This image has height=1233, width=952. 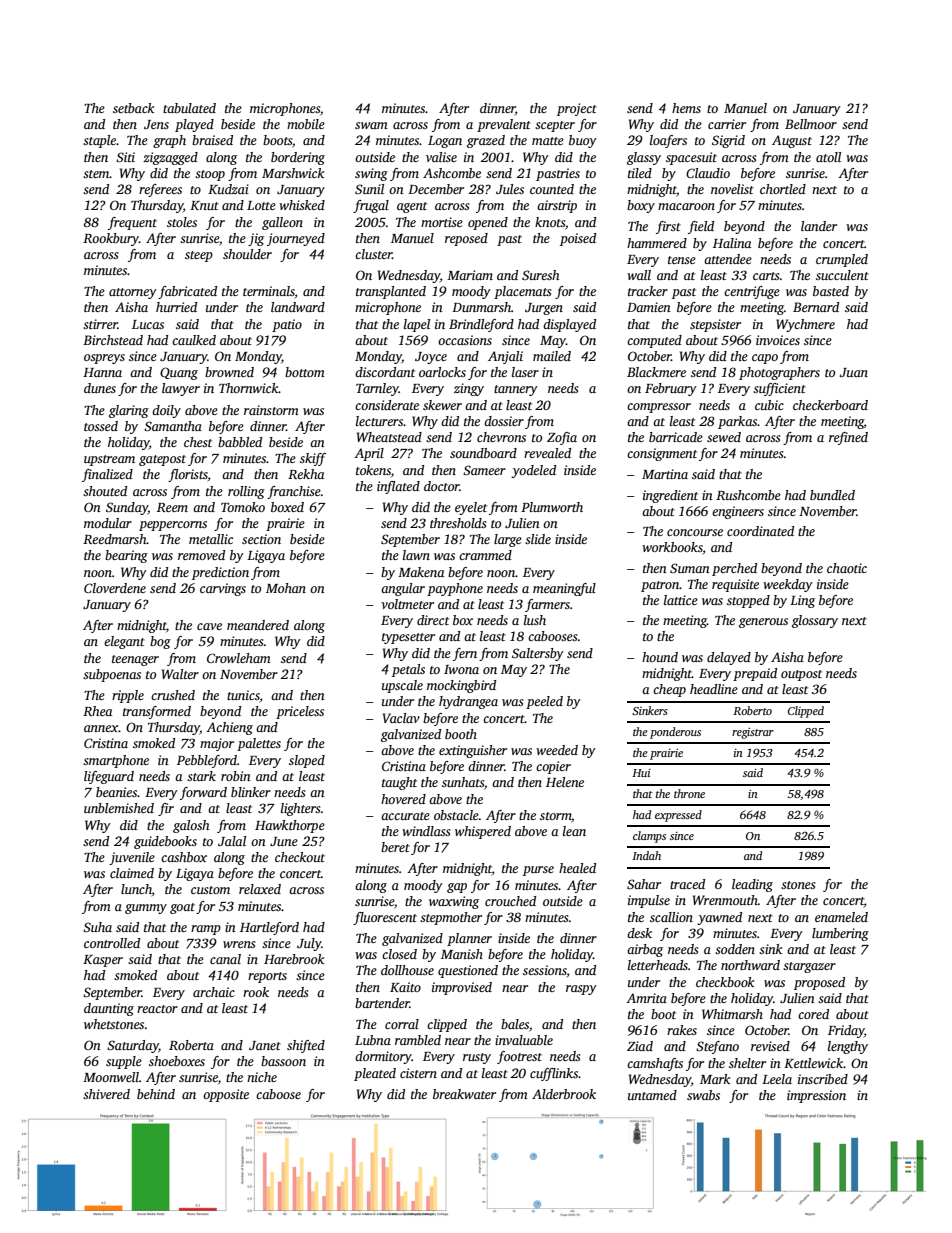 What do you see at coordinates (239, 658) in the image?
I see `Crowleham` at bounding box center [239, 658].
